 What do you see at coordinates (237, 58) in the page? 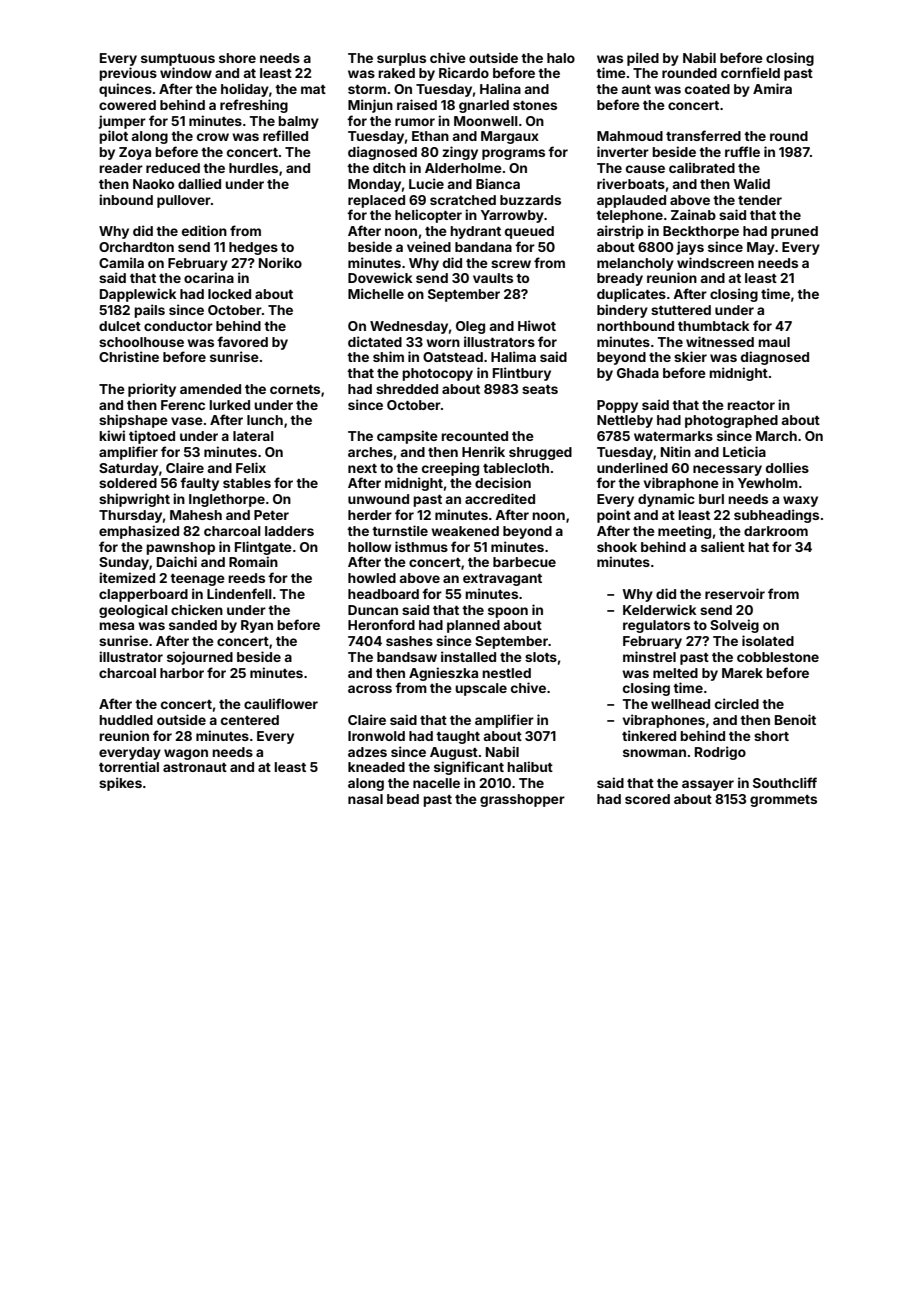
I see `shore` at bounding box center [237, 58].
